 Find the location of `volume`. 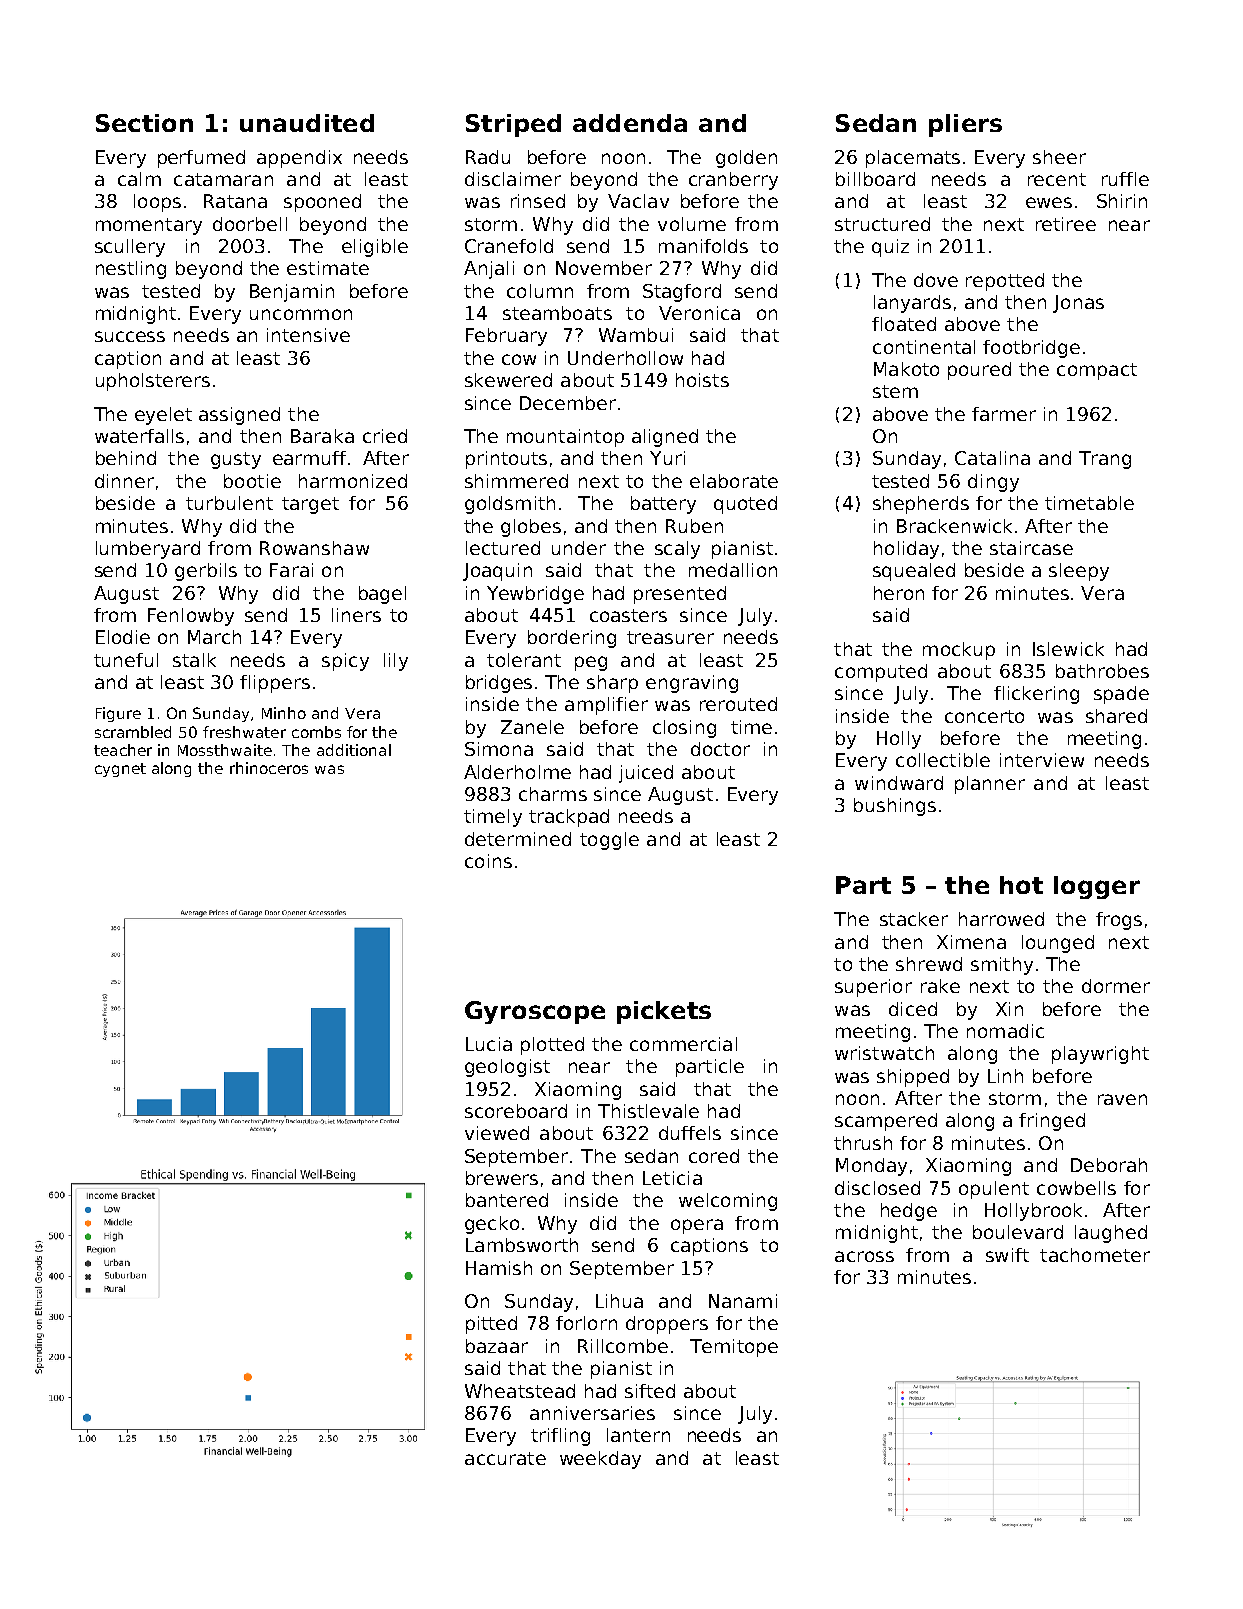

volume is located at coordinates (692, 224).
